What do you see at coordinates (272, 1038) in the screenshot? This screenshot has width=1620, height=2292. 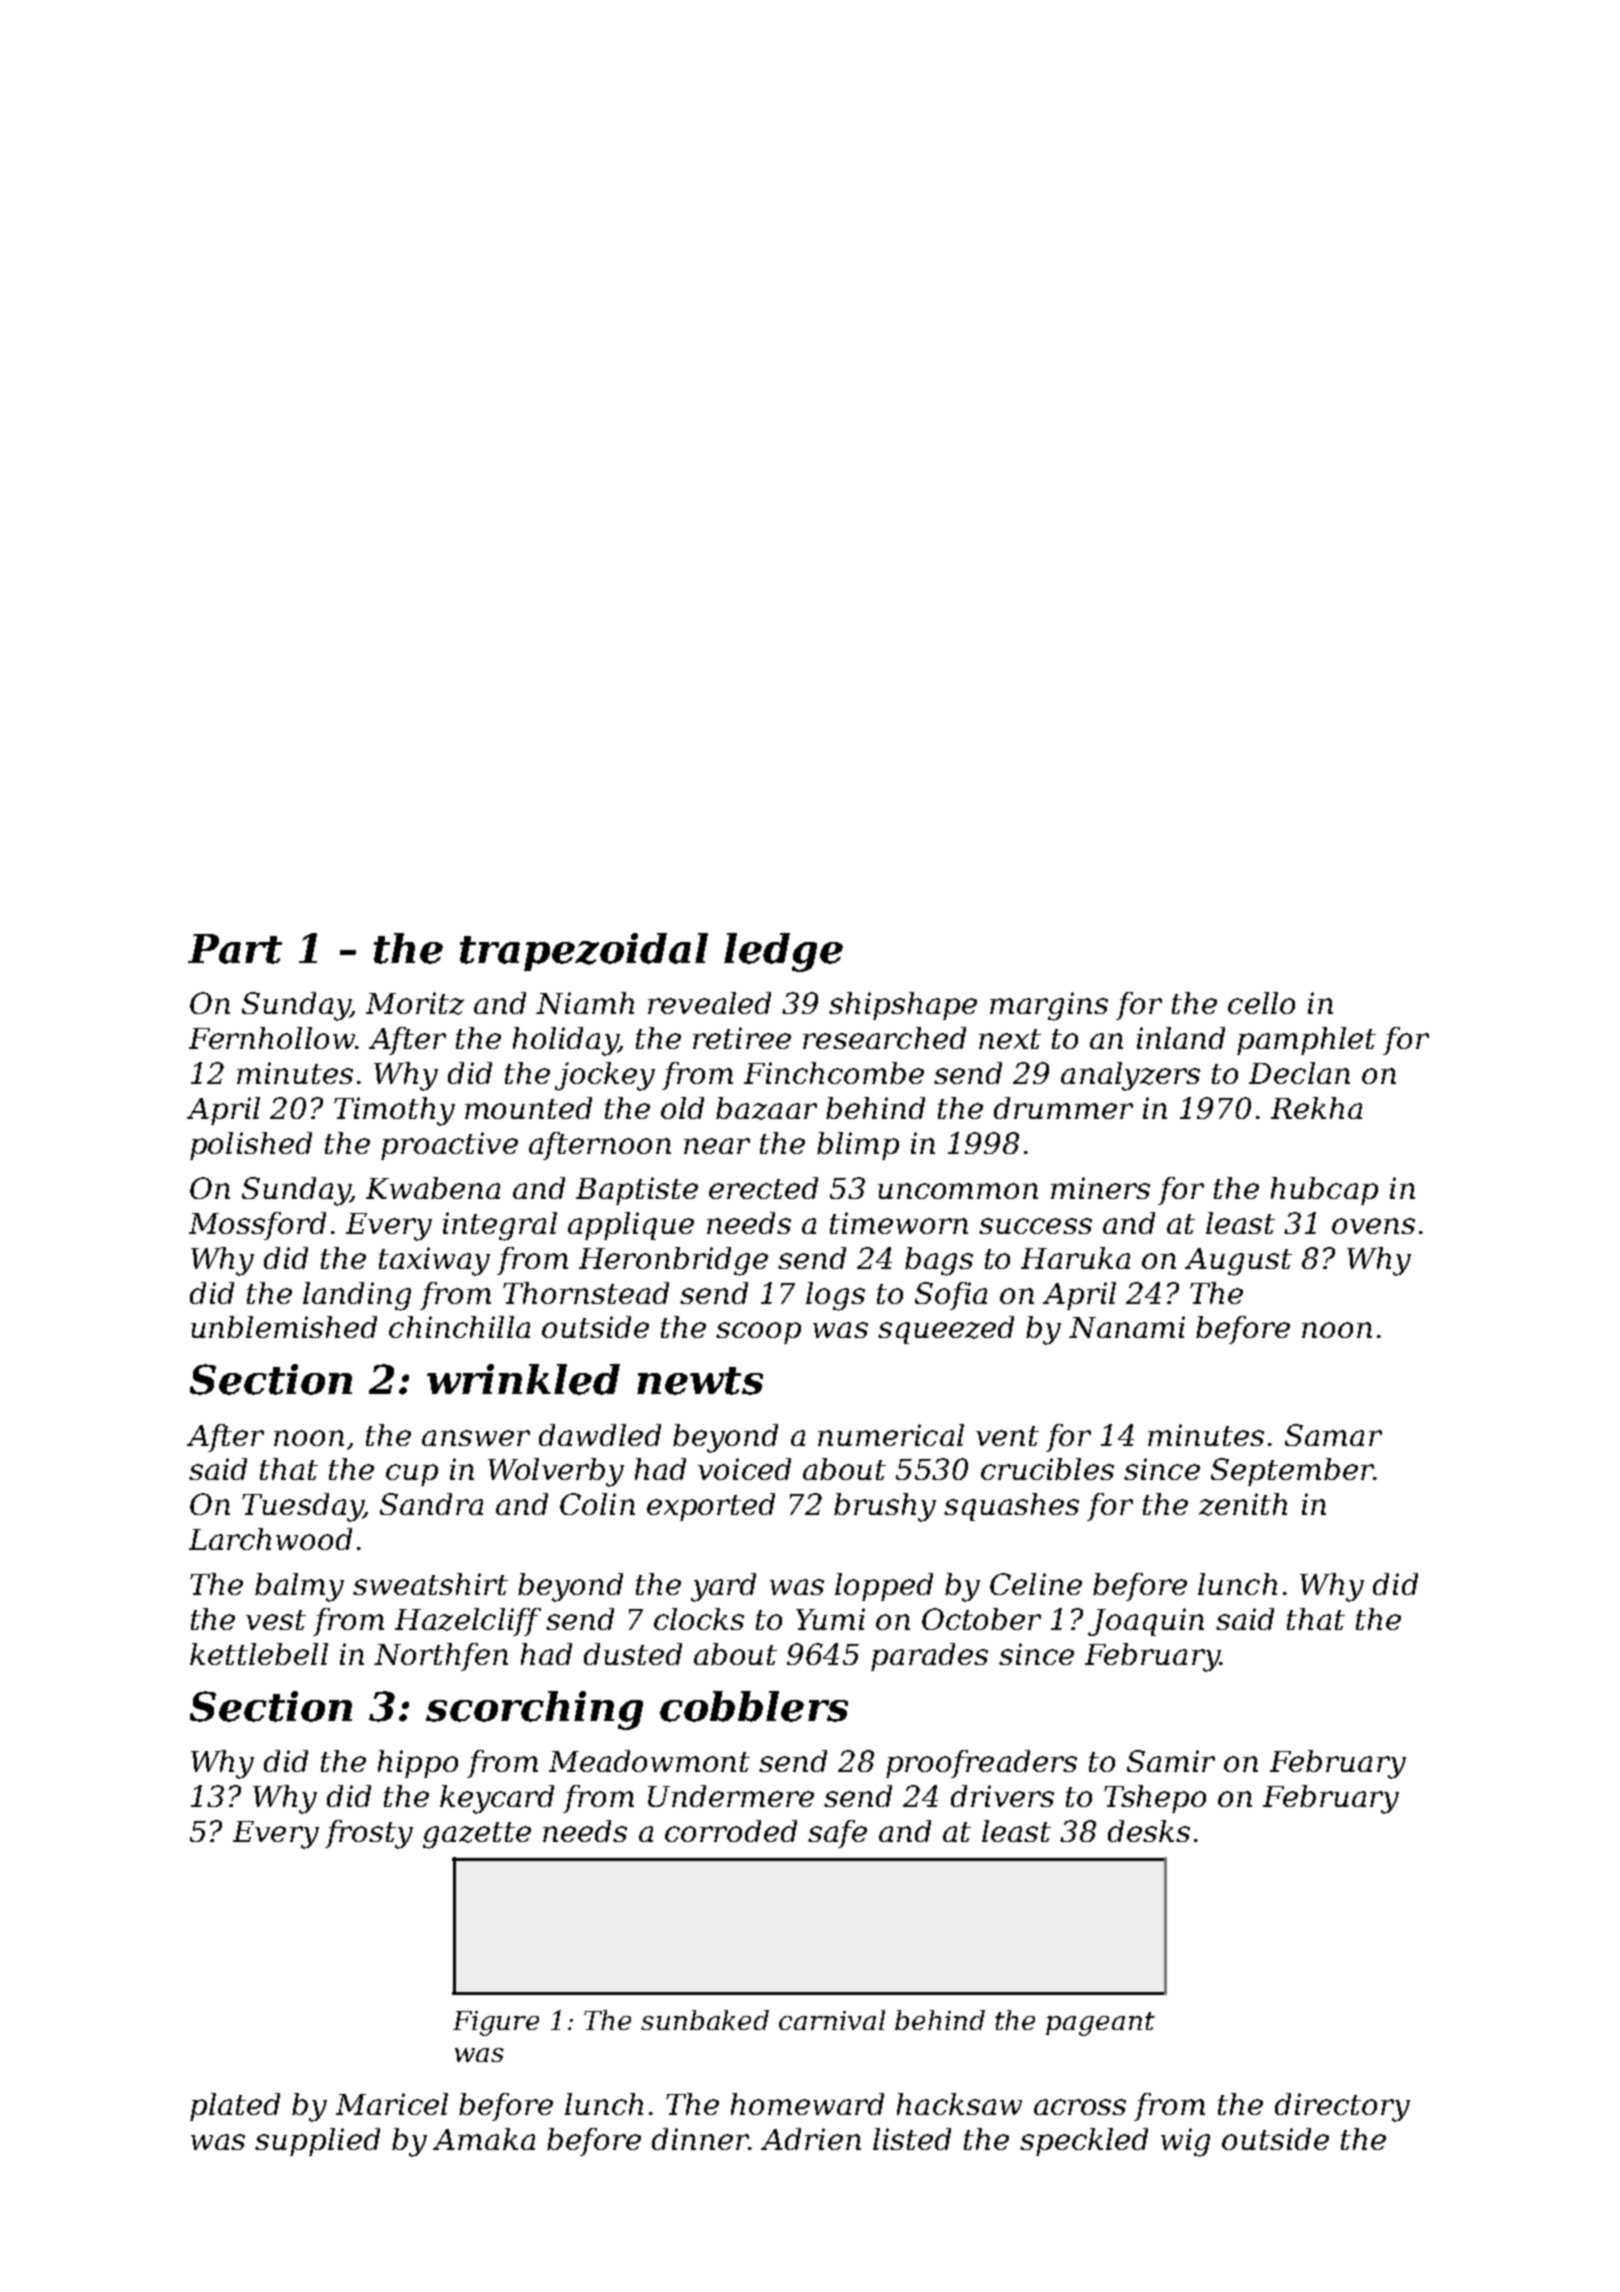 I see `Fernhollow` at bounding box center [272, 1038].
